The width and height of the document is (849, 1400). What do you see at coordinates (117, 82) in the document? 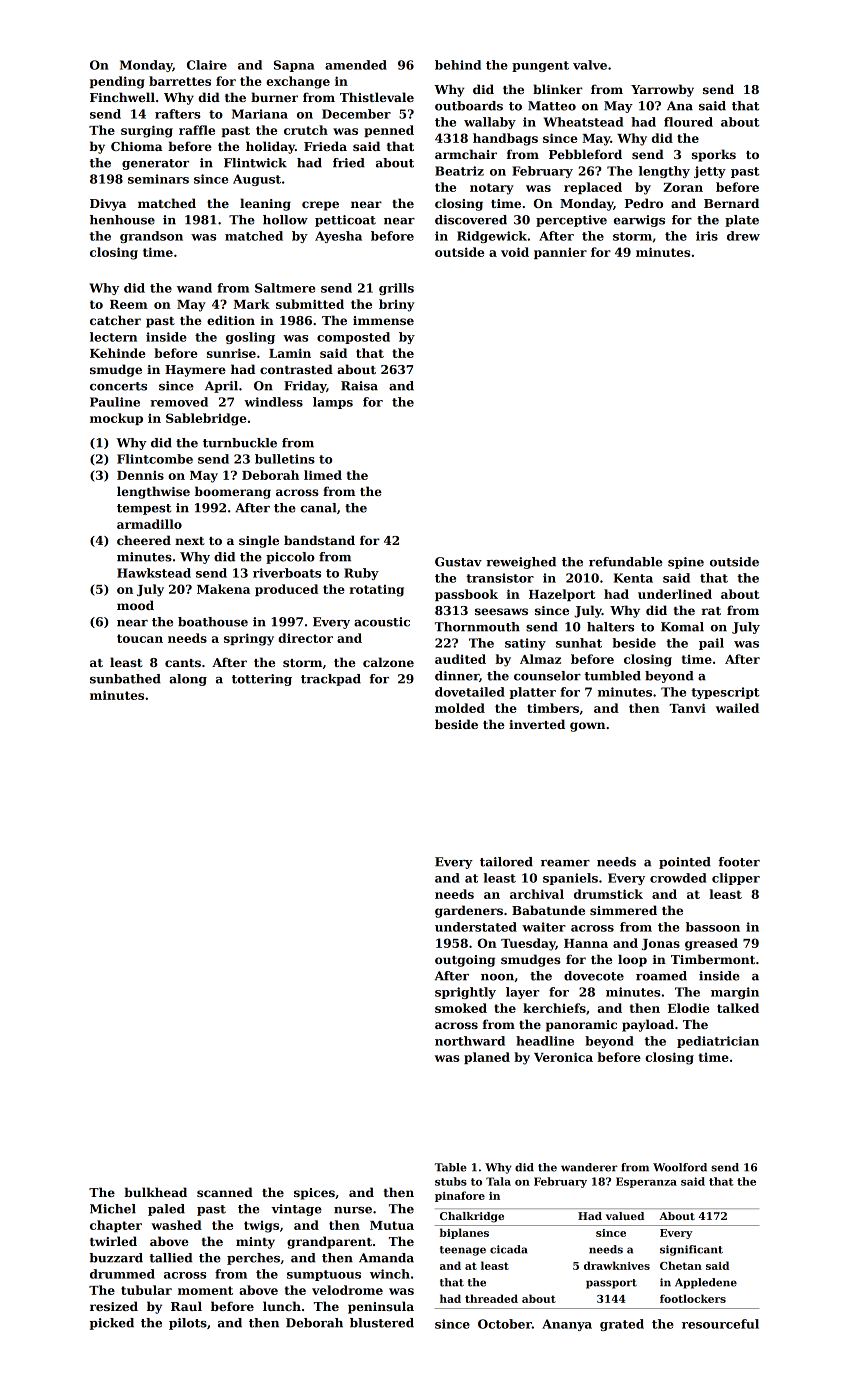
I see `pending` at bounding box center [117, 82].
